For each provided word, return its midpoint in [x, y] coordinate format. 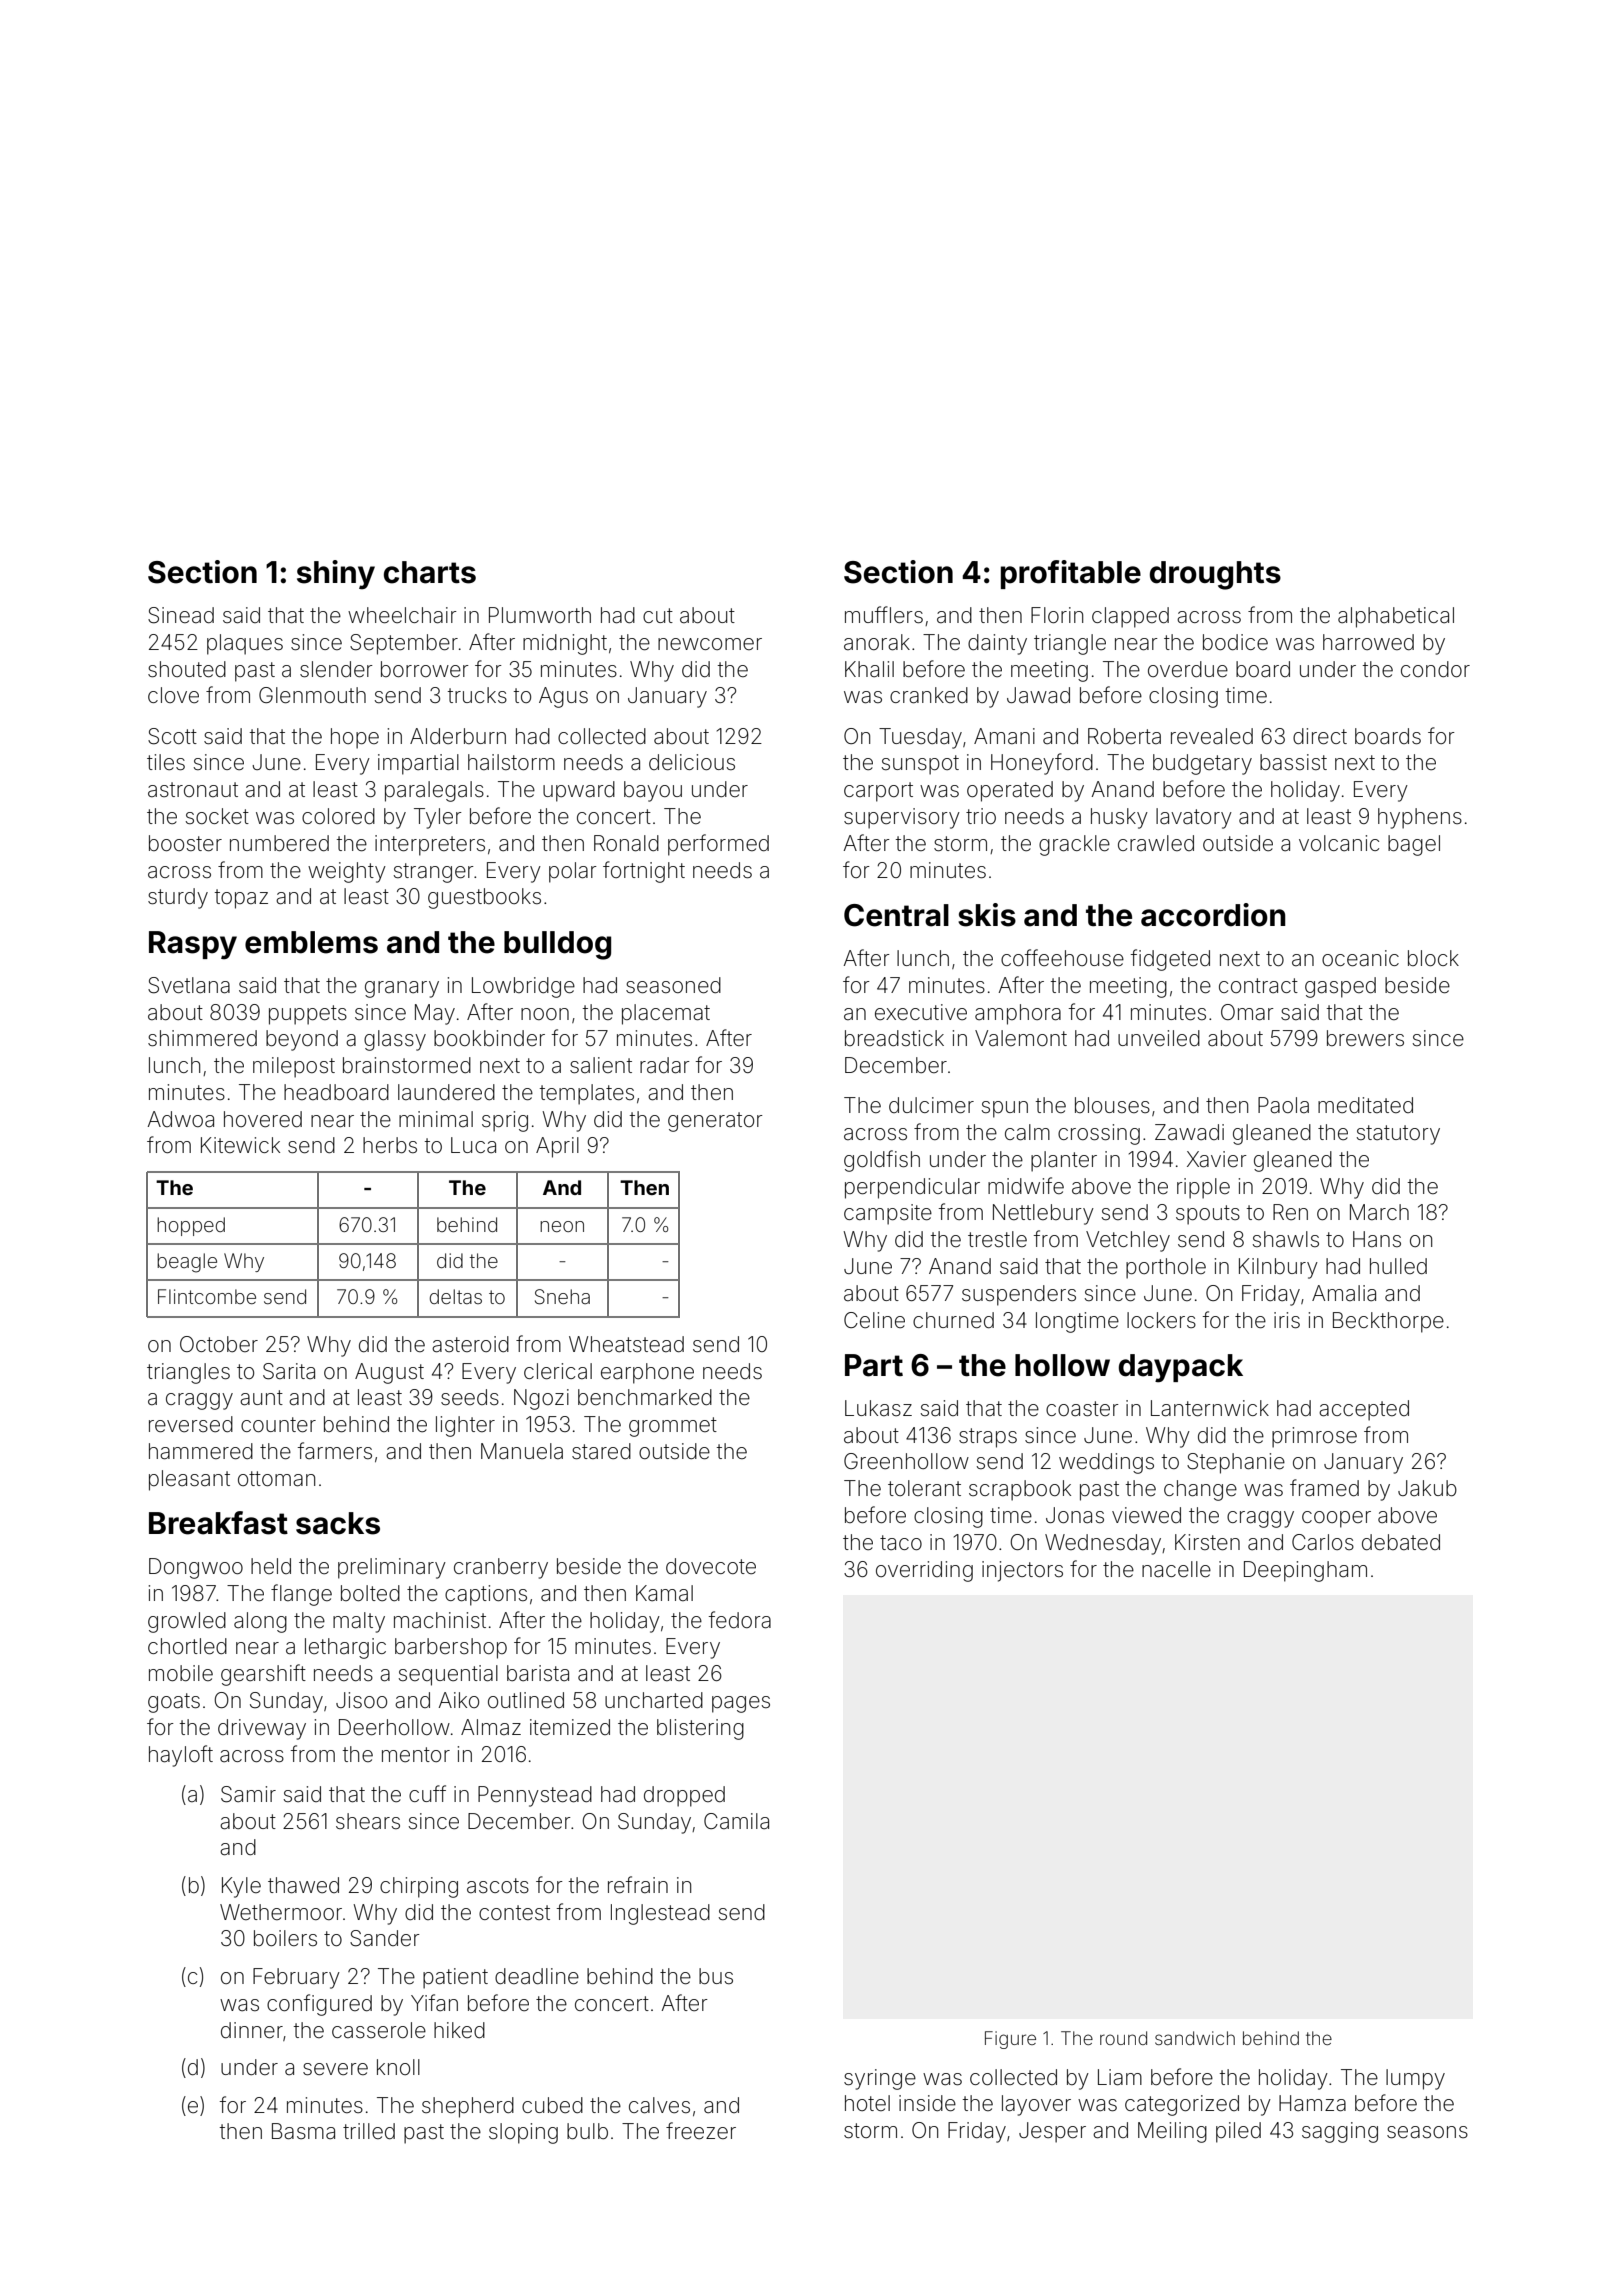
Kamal [664, 1593]
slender [336, 669]
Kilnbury [1278, 1268]
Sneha [562, 1297]
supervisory [902, 818]
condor [1435, 669]
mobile [181, 1673]
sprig [505, 1121]
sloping [523, 2133]
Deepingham [1305, 1571]
